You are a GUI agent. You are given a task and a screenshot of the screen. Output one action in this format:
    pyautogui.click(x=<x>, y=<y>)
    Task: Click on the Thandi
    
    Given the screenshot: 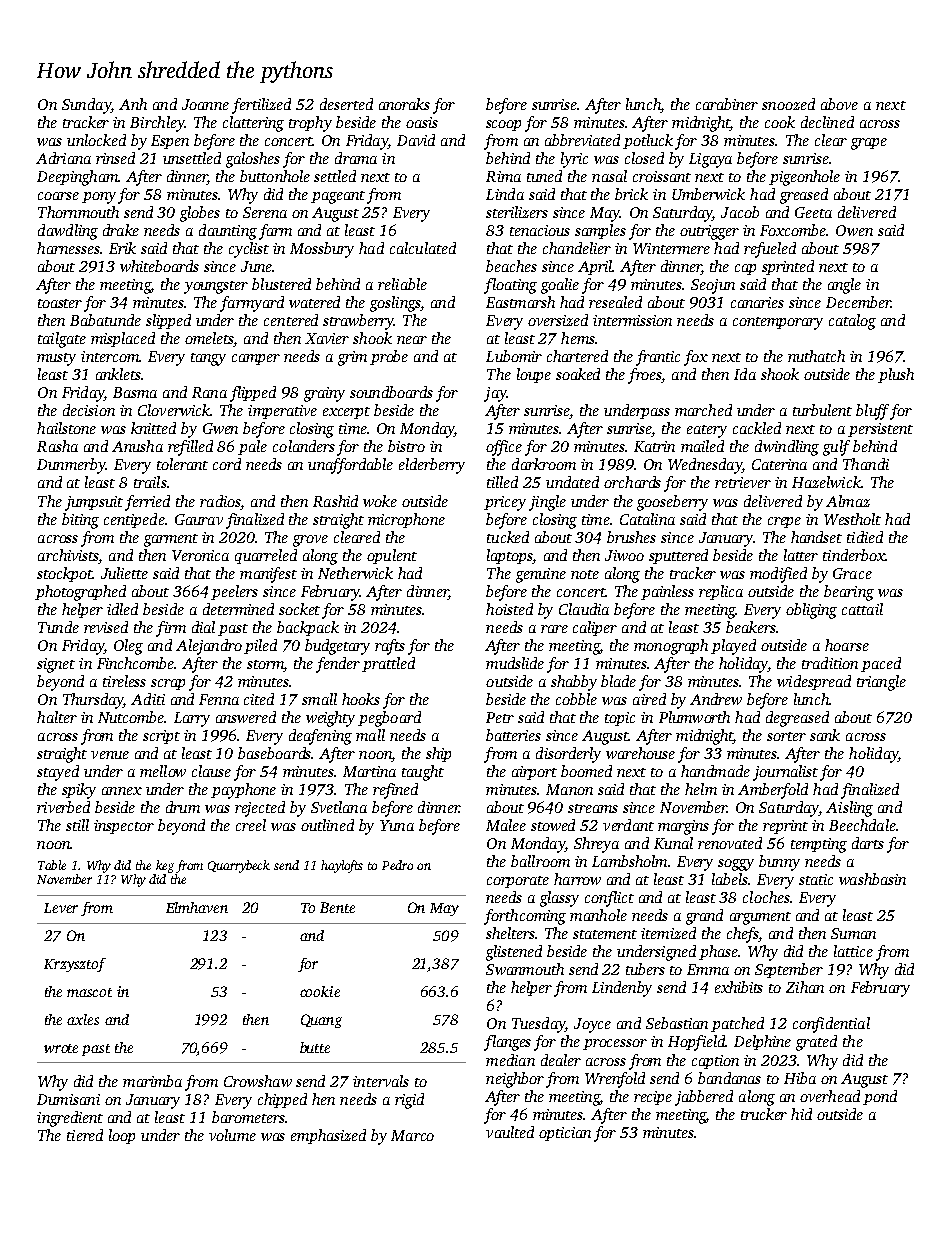 What is the action you would take?
    pyautogui.click(x=866, y=464)
